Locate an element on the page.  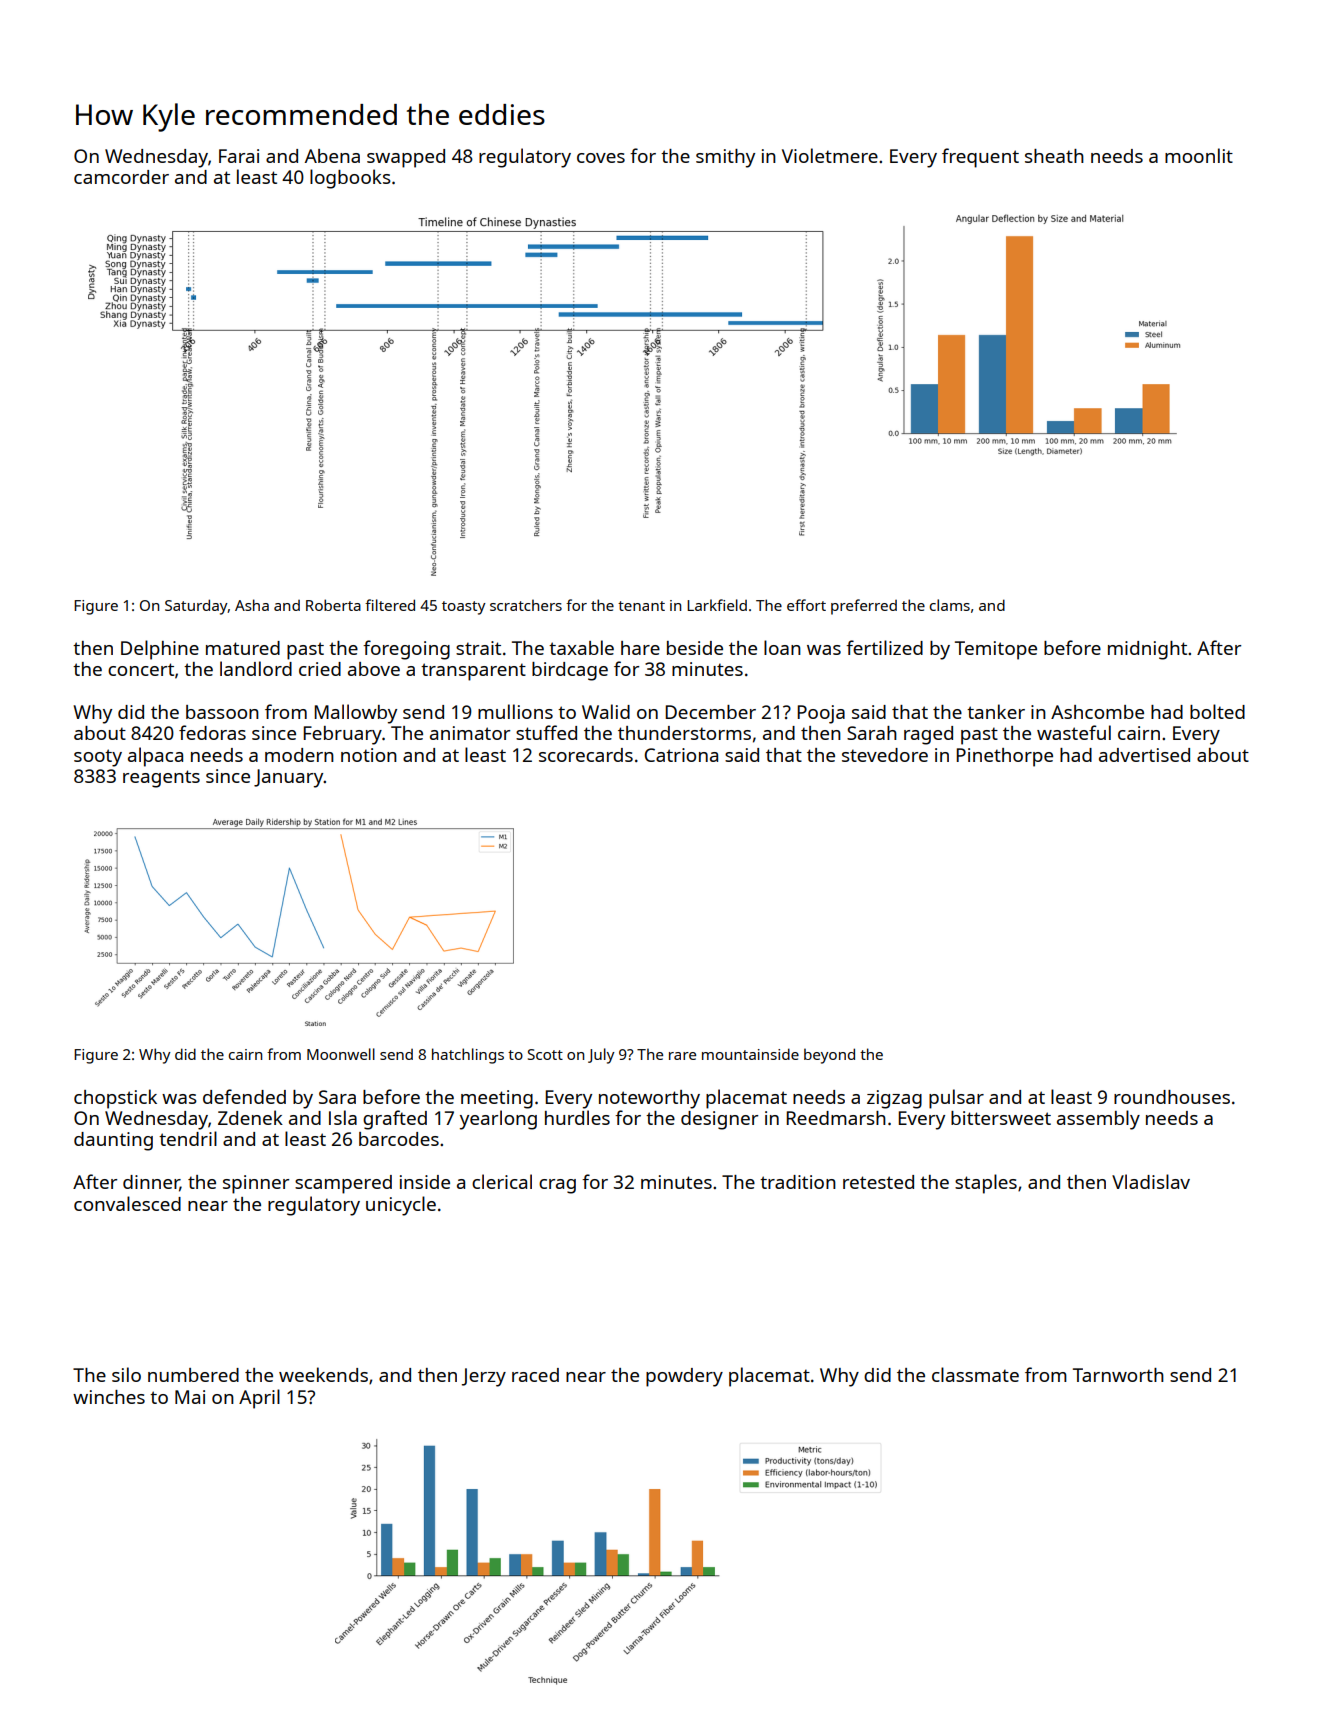
Asha is located at coordinates (252, 605).
